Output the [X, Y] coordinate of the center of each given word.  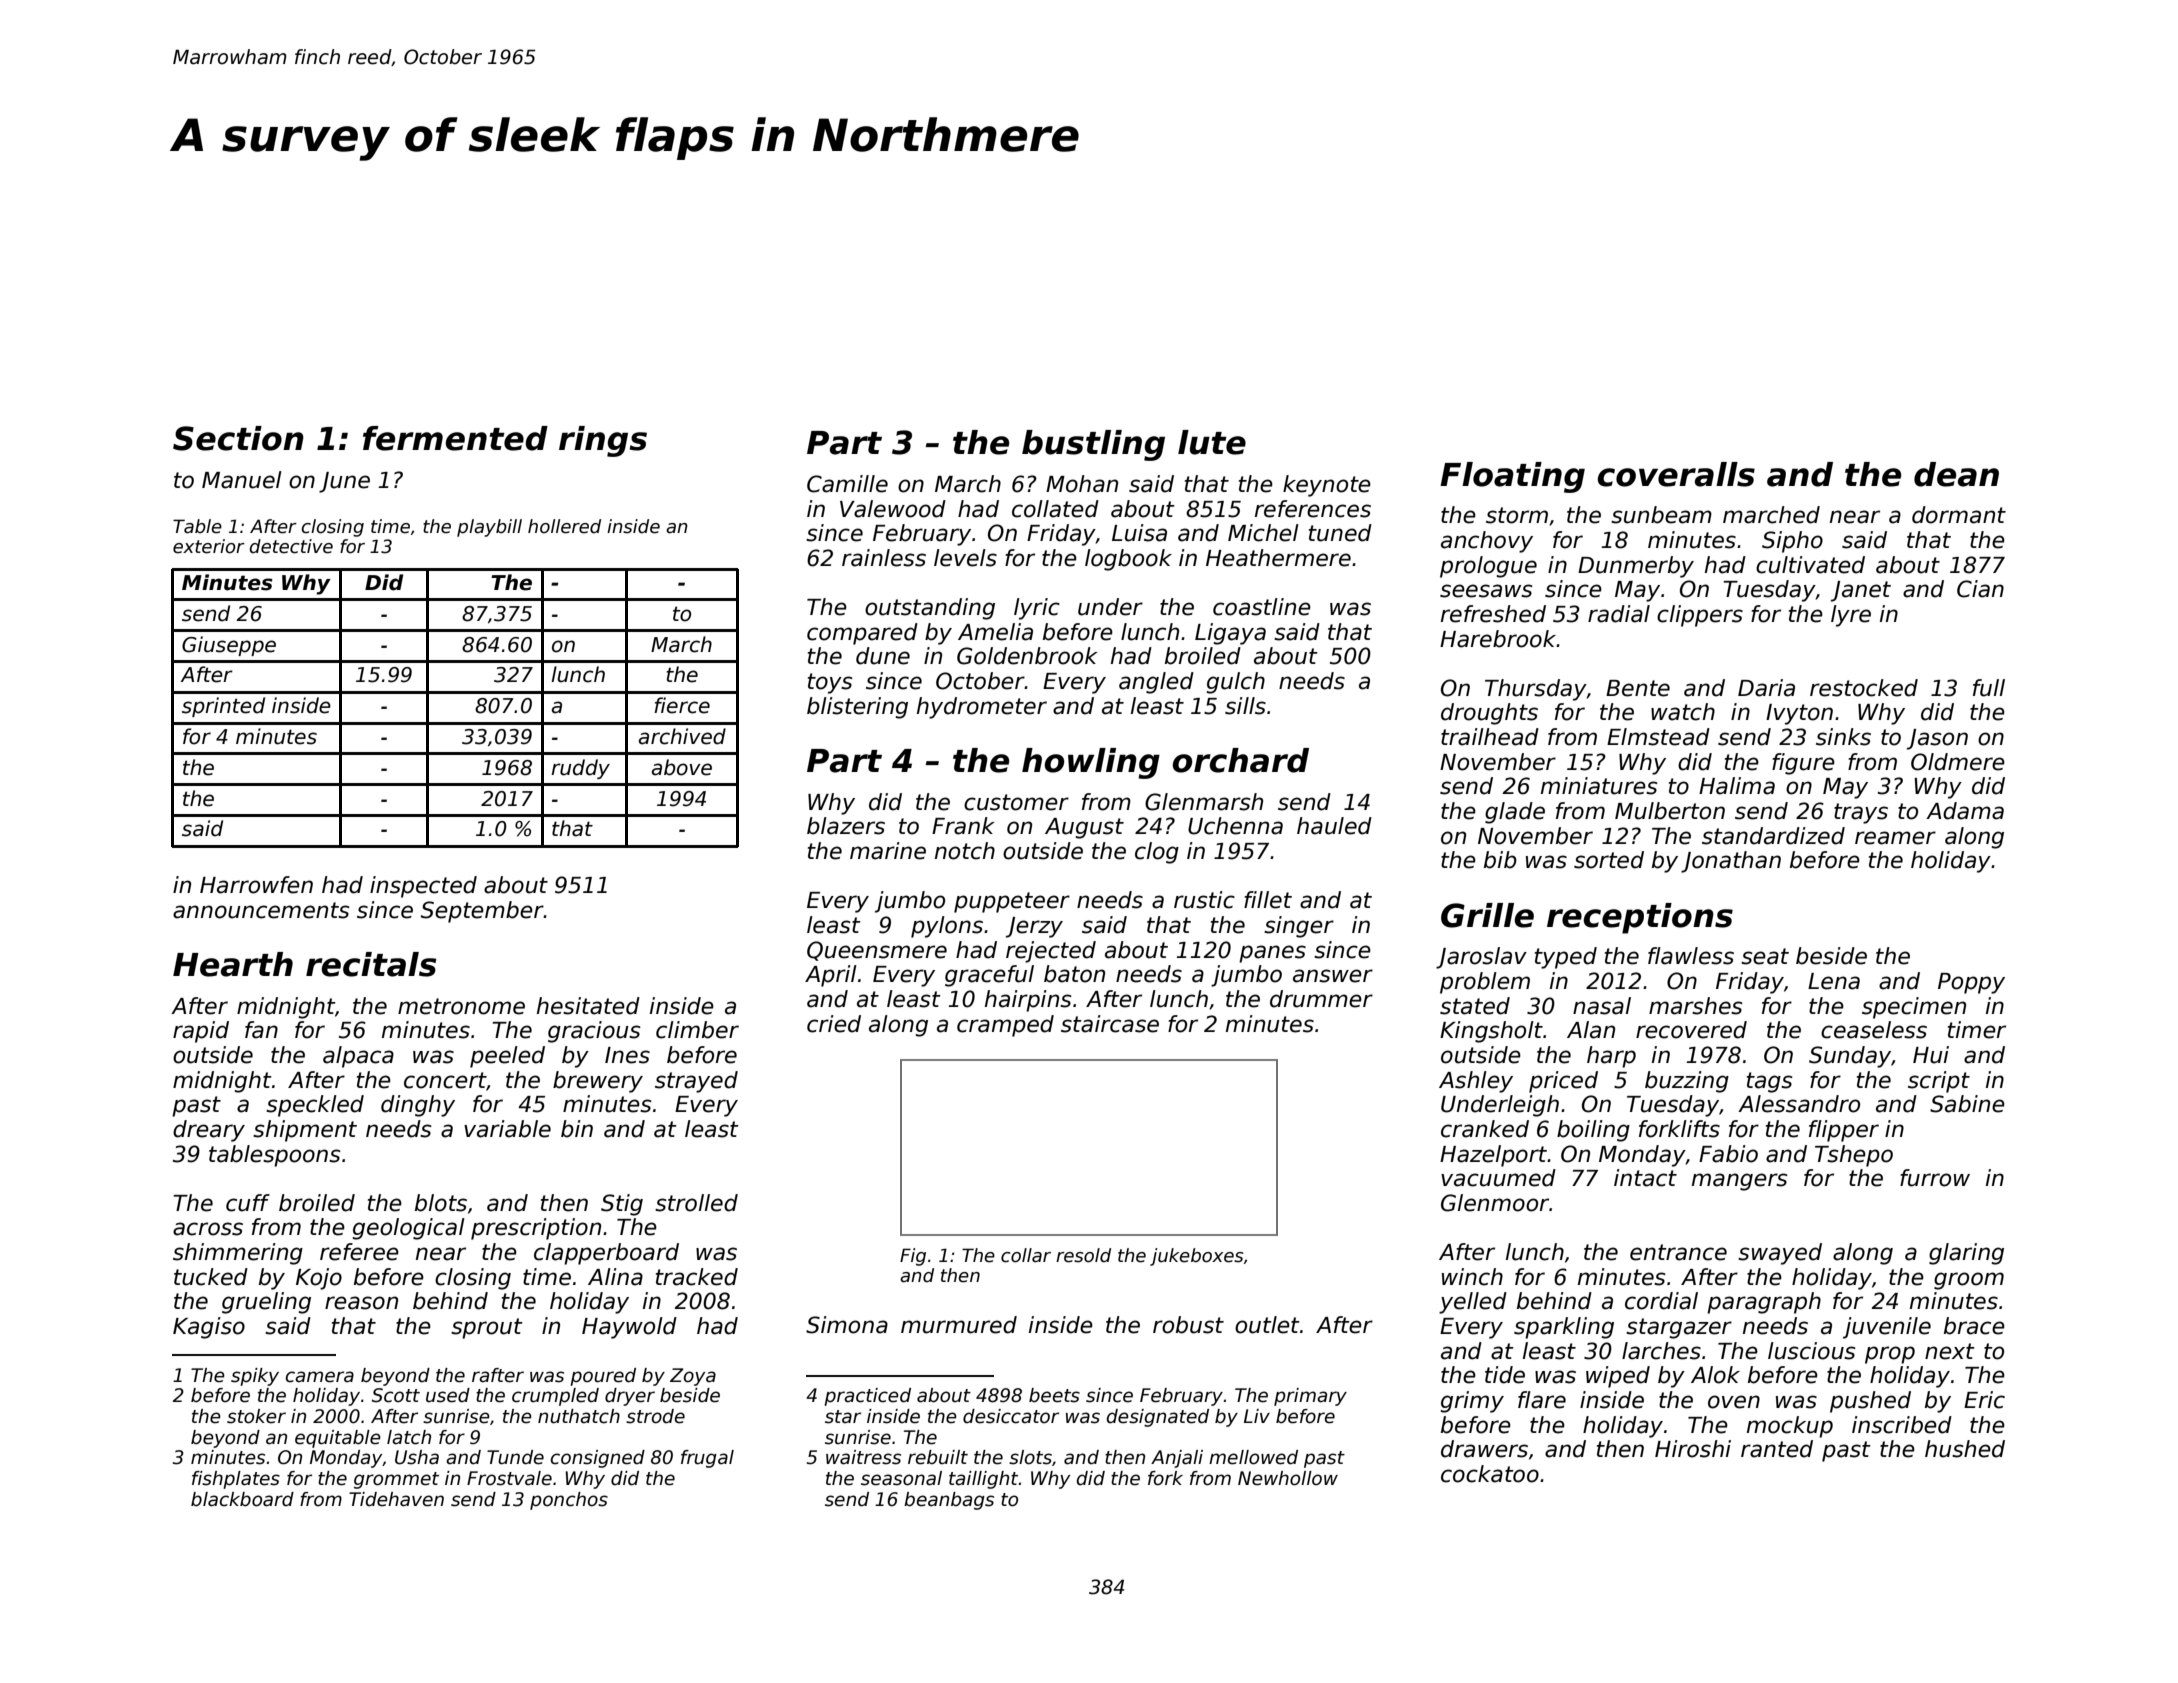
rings [603, 441]
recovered [1691, 1030]
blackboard [242, 1499]
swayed [1780, 1254]
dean [1956, 474]
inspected [423, 887]
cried [834, 1024]
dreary [209, 1131]
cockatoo [1490, 1474]
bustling [1093, 445]
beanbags [949, 1501]
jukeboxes [1197, 1257]
